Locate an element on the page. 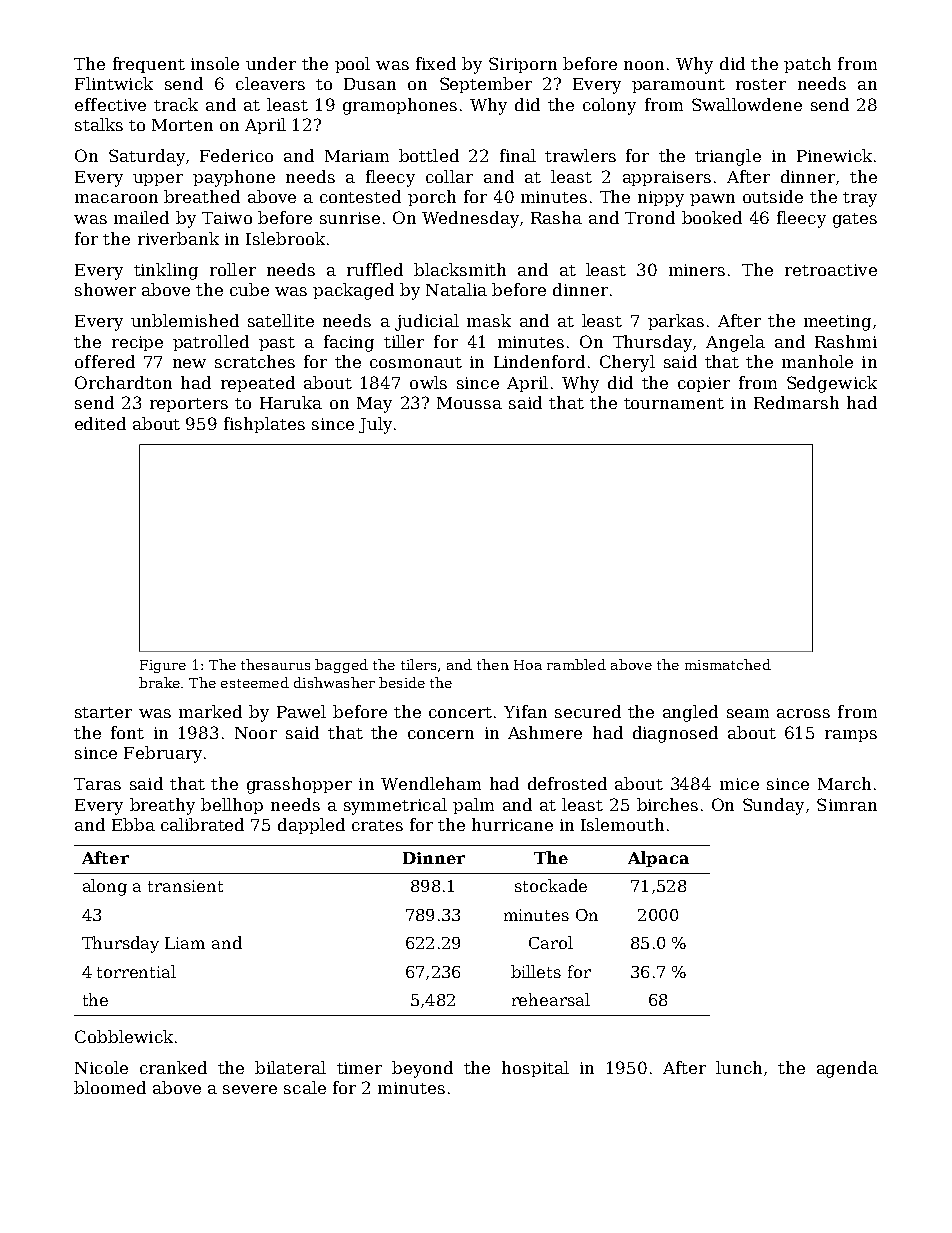 Image resolution: width=952 pixels, height=1233 pixels. edited is located at coordinates (100, 423).
